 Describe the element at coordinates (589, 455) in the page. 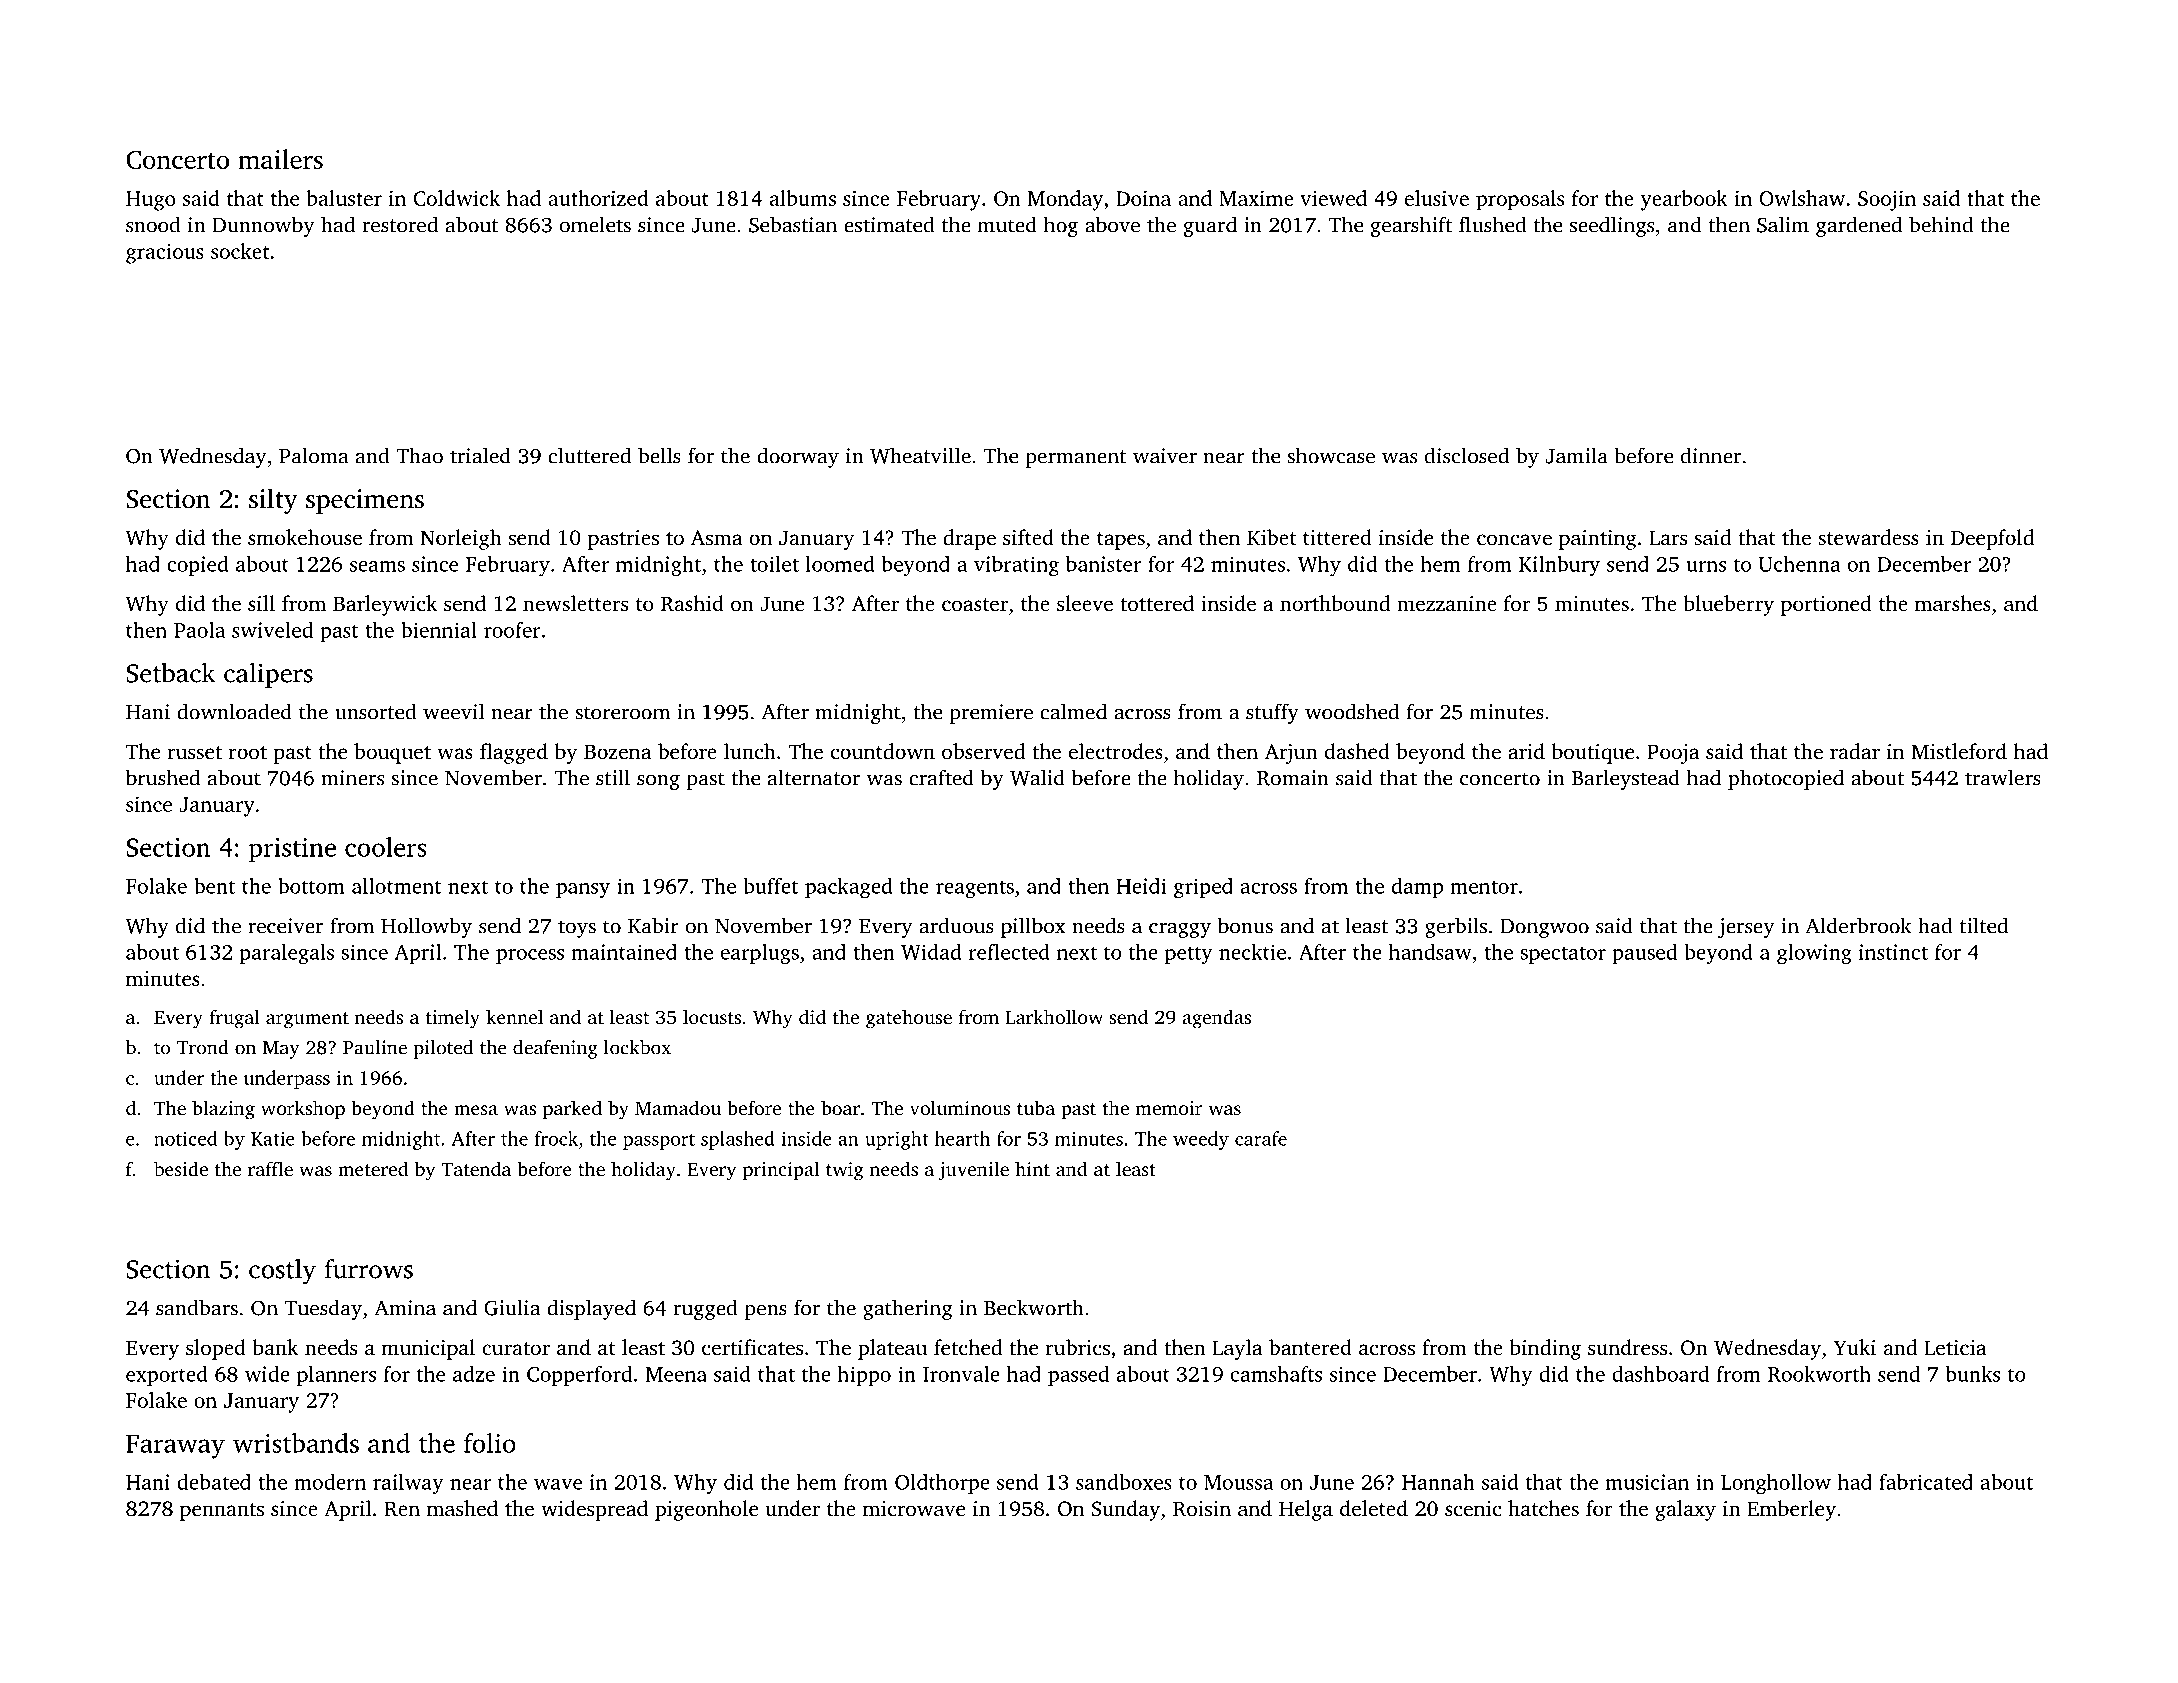

I see `cluttered` at that location.
